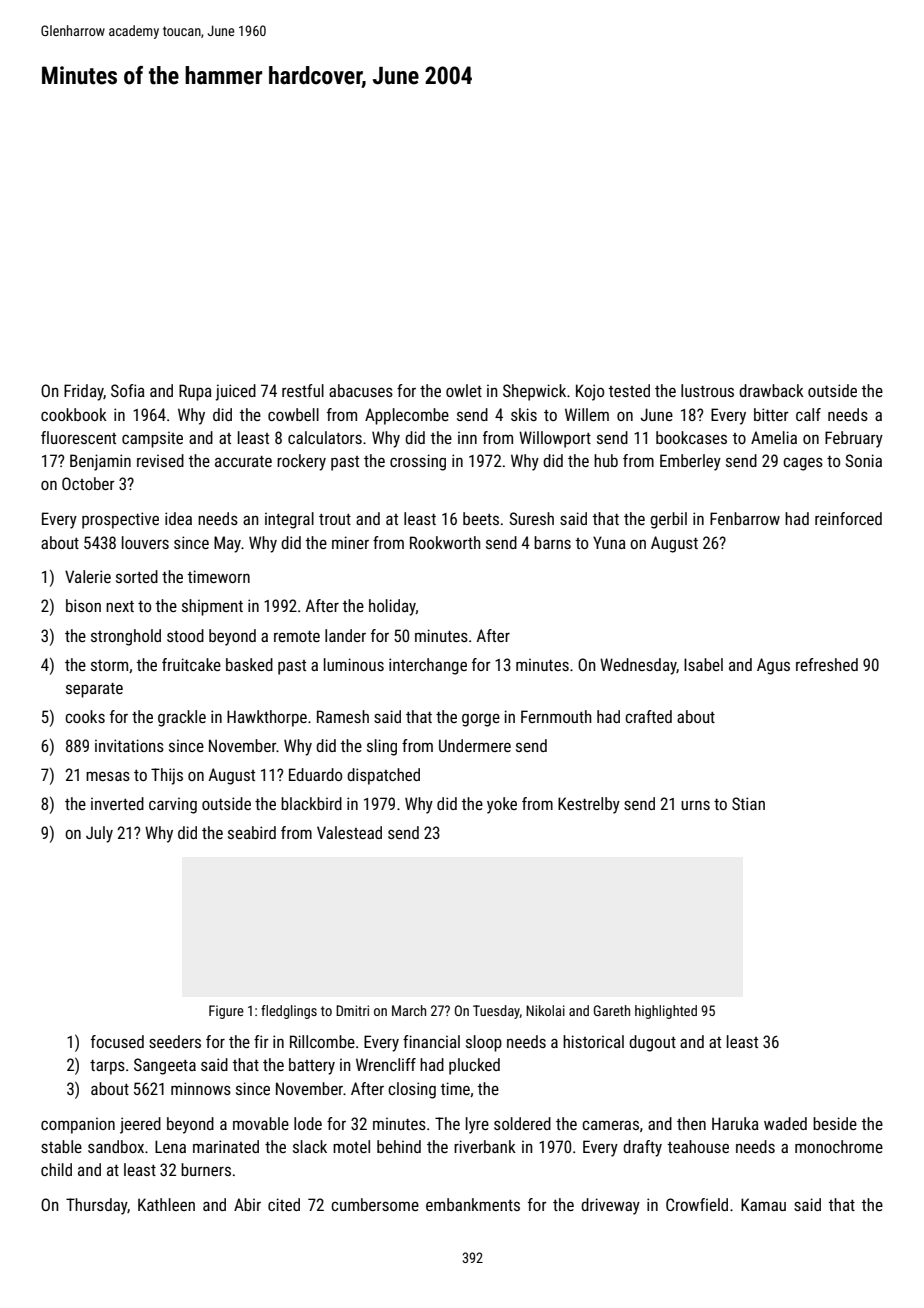 Image resolution: width=924 pixels, height=1308 pixels. I want to click on carving, so click(173, 805).
